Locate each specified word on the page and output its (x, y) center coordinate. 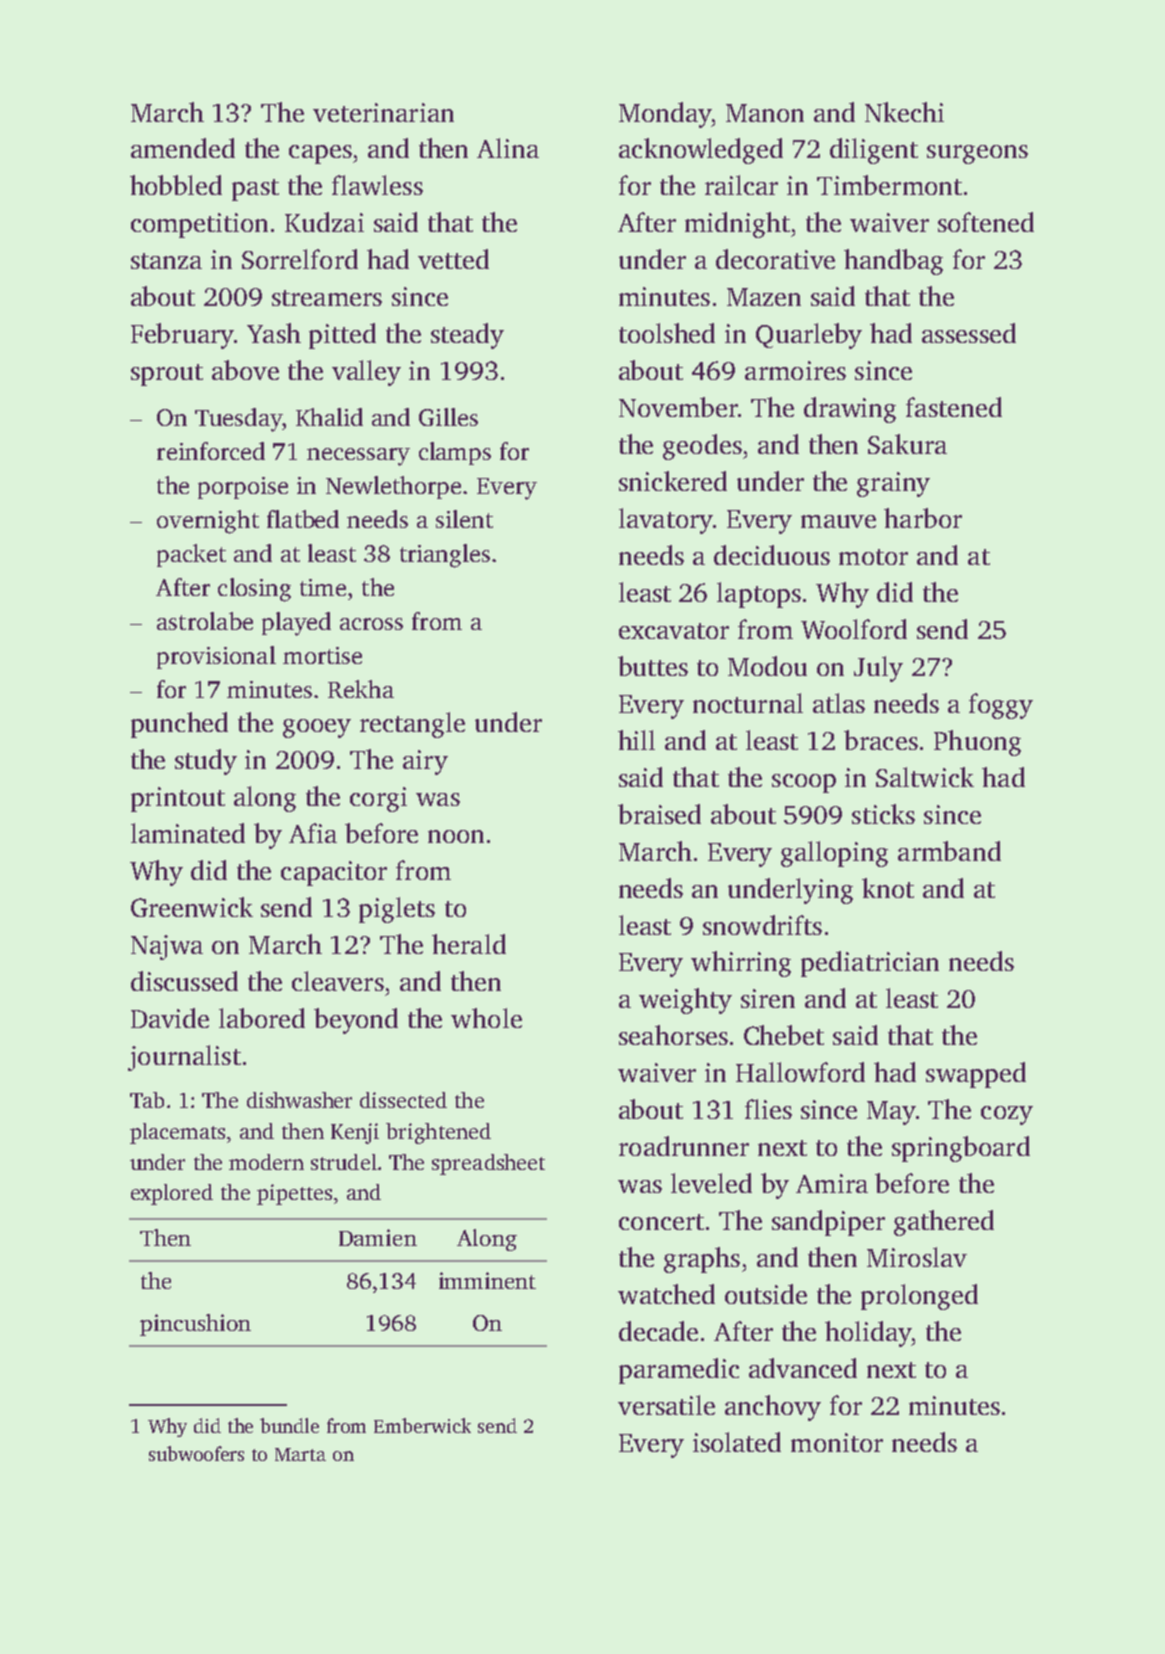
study (206, 762)
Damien (378, 1237)
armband (949, 851)
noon (456, 836)
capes (320, 154)
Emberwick (422, 1425)
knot (888, 888)
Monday (665, 115)
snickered (673, 481)
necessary (358, 457)
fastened (954, 407)
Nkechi (904, 112)
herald (469, 944)
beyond (356, 1021)
